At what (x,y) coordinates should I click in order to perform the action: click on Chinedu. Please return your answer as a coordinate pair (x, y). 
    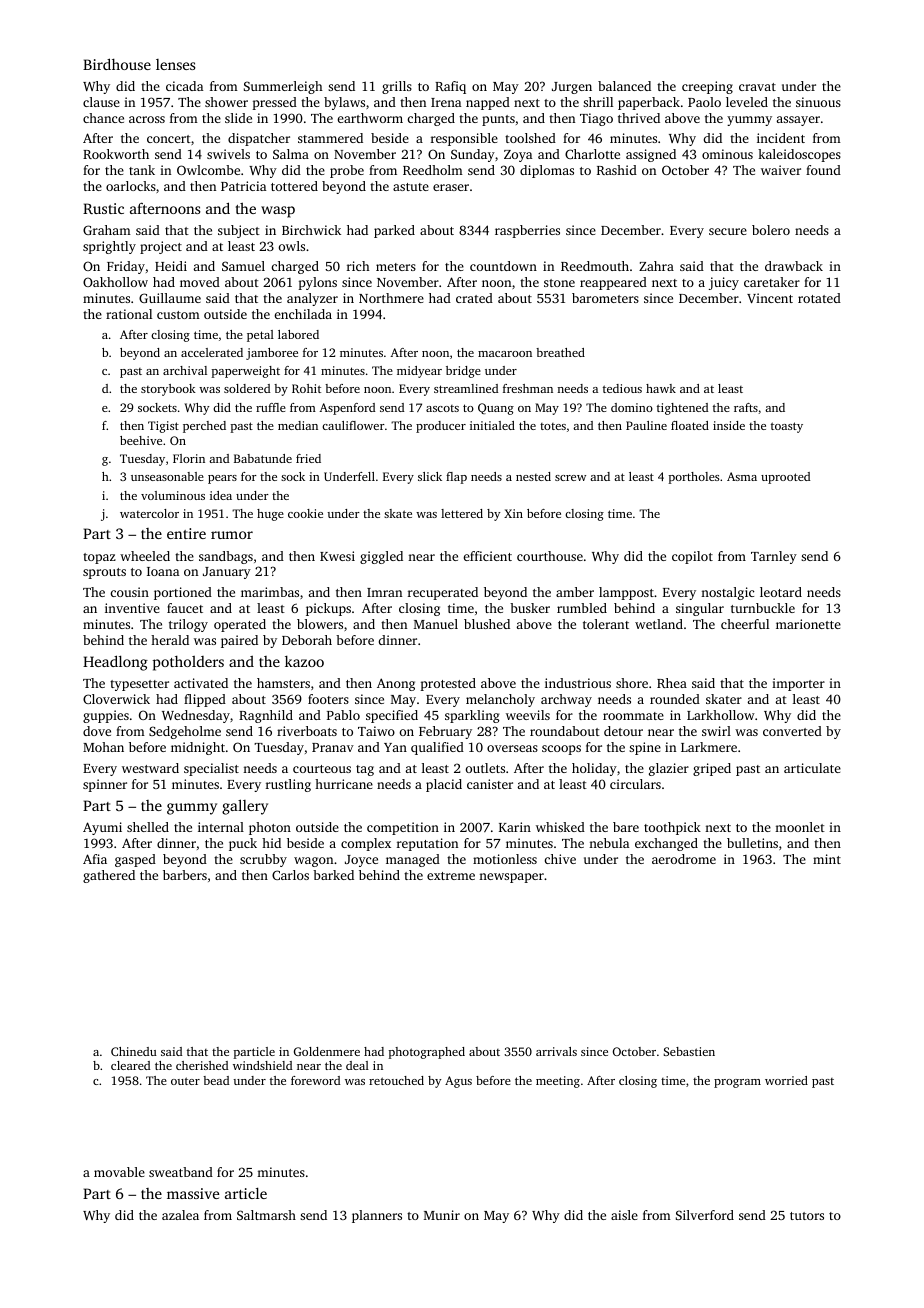
    Looking at the image, I should click on (134, 1051).
